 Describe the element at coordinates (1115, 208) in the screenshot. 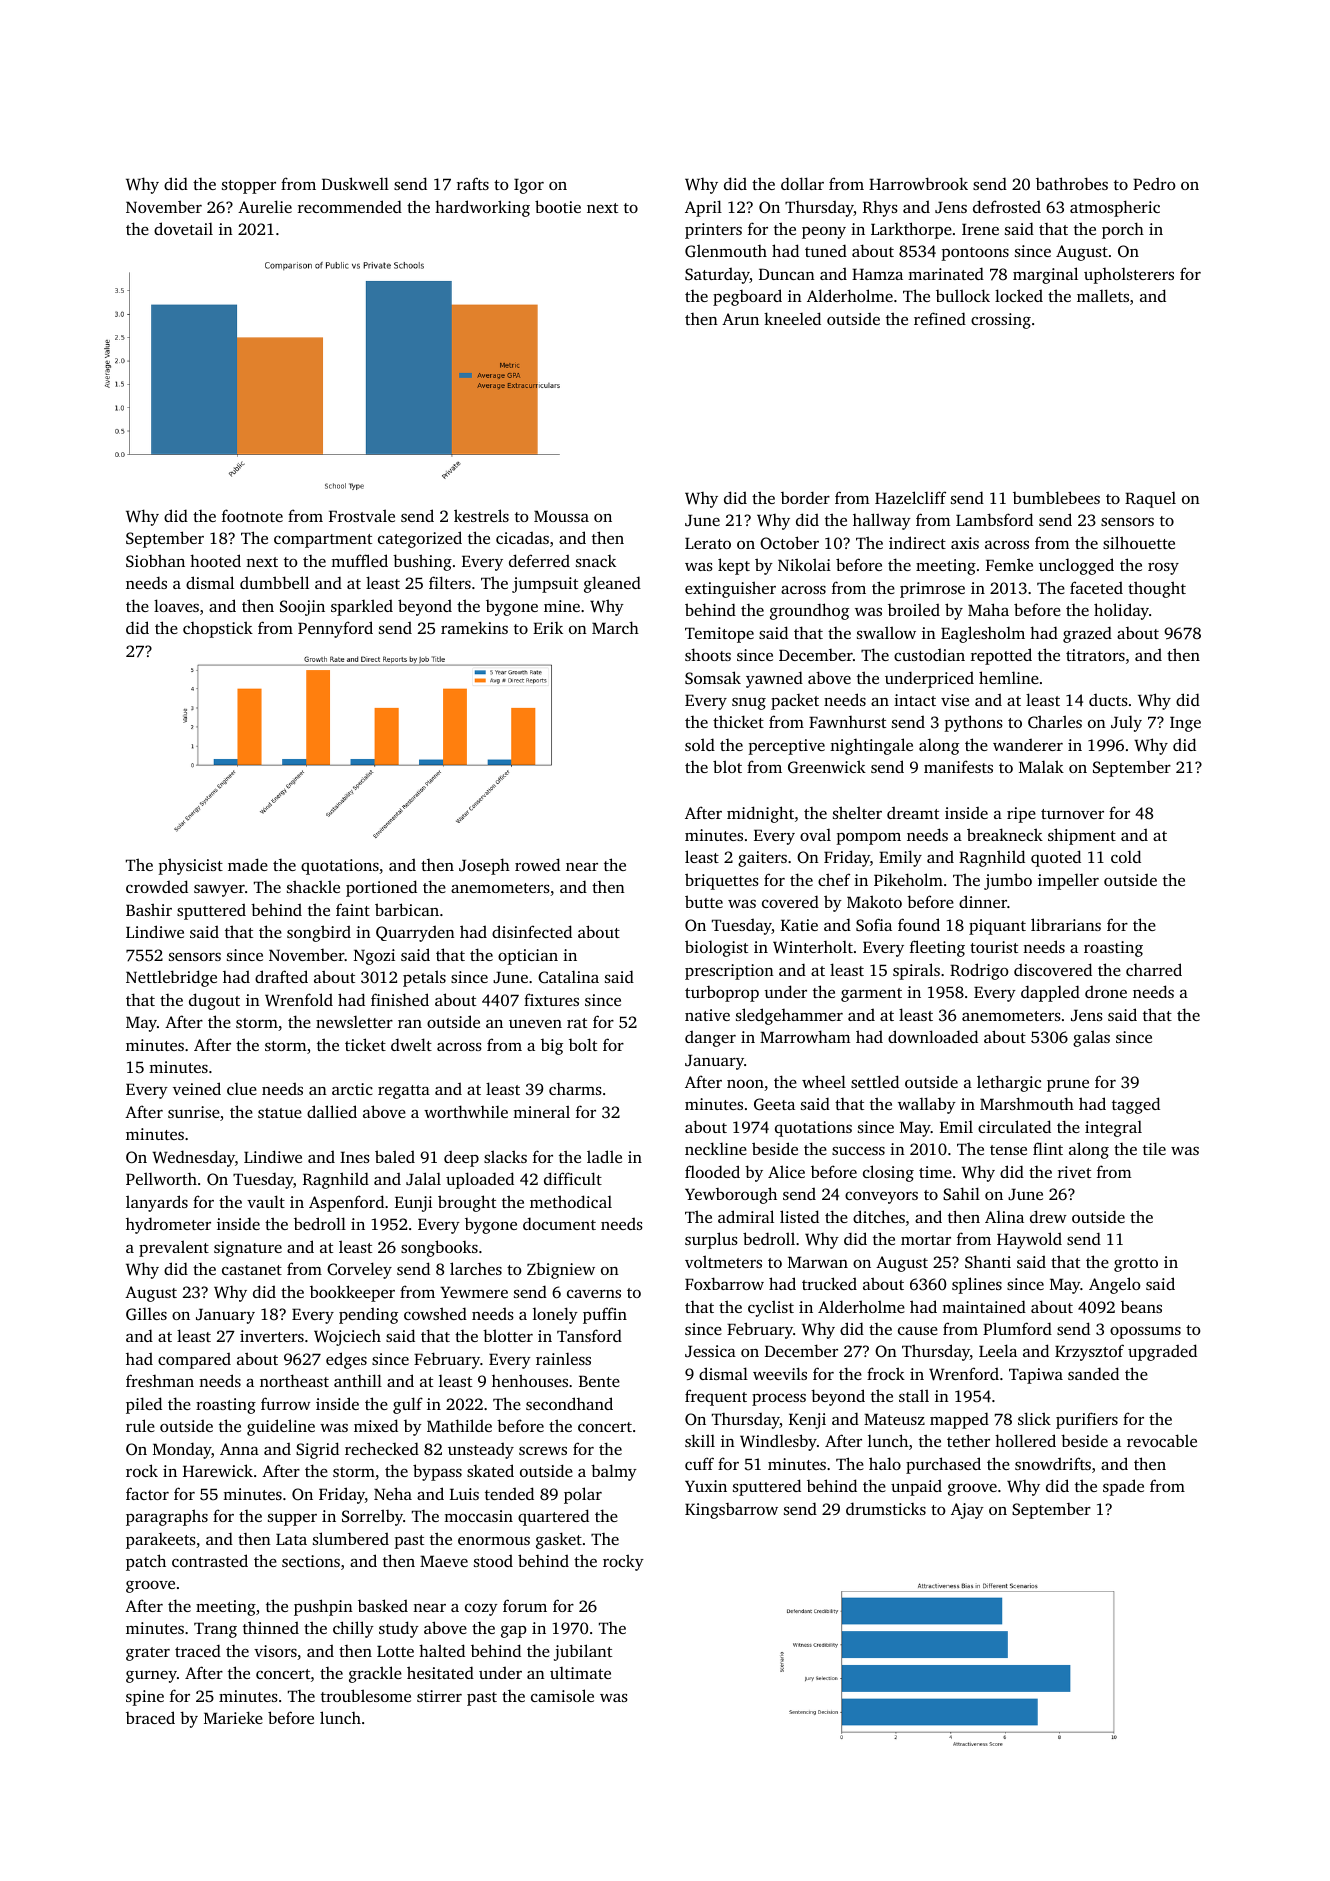

I see `atmospheric` at that location.
